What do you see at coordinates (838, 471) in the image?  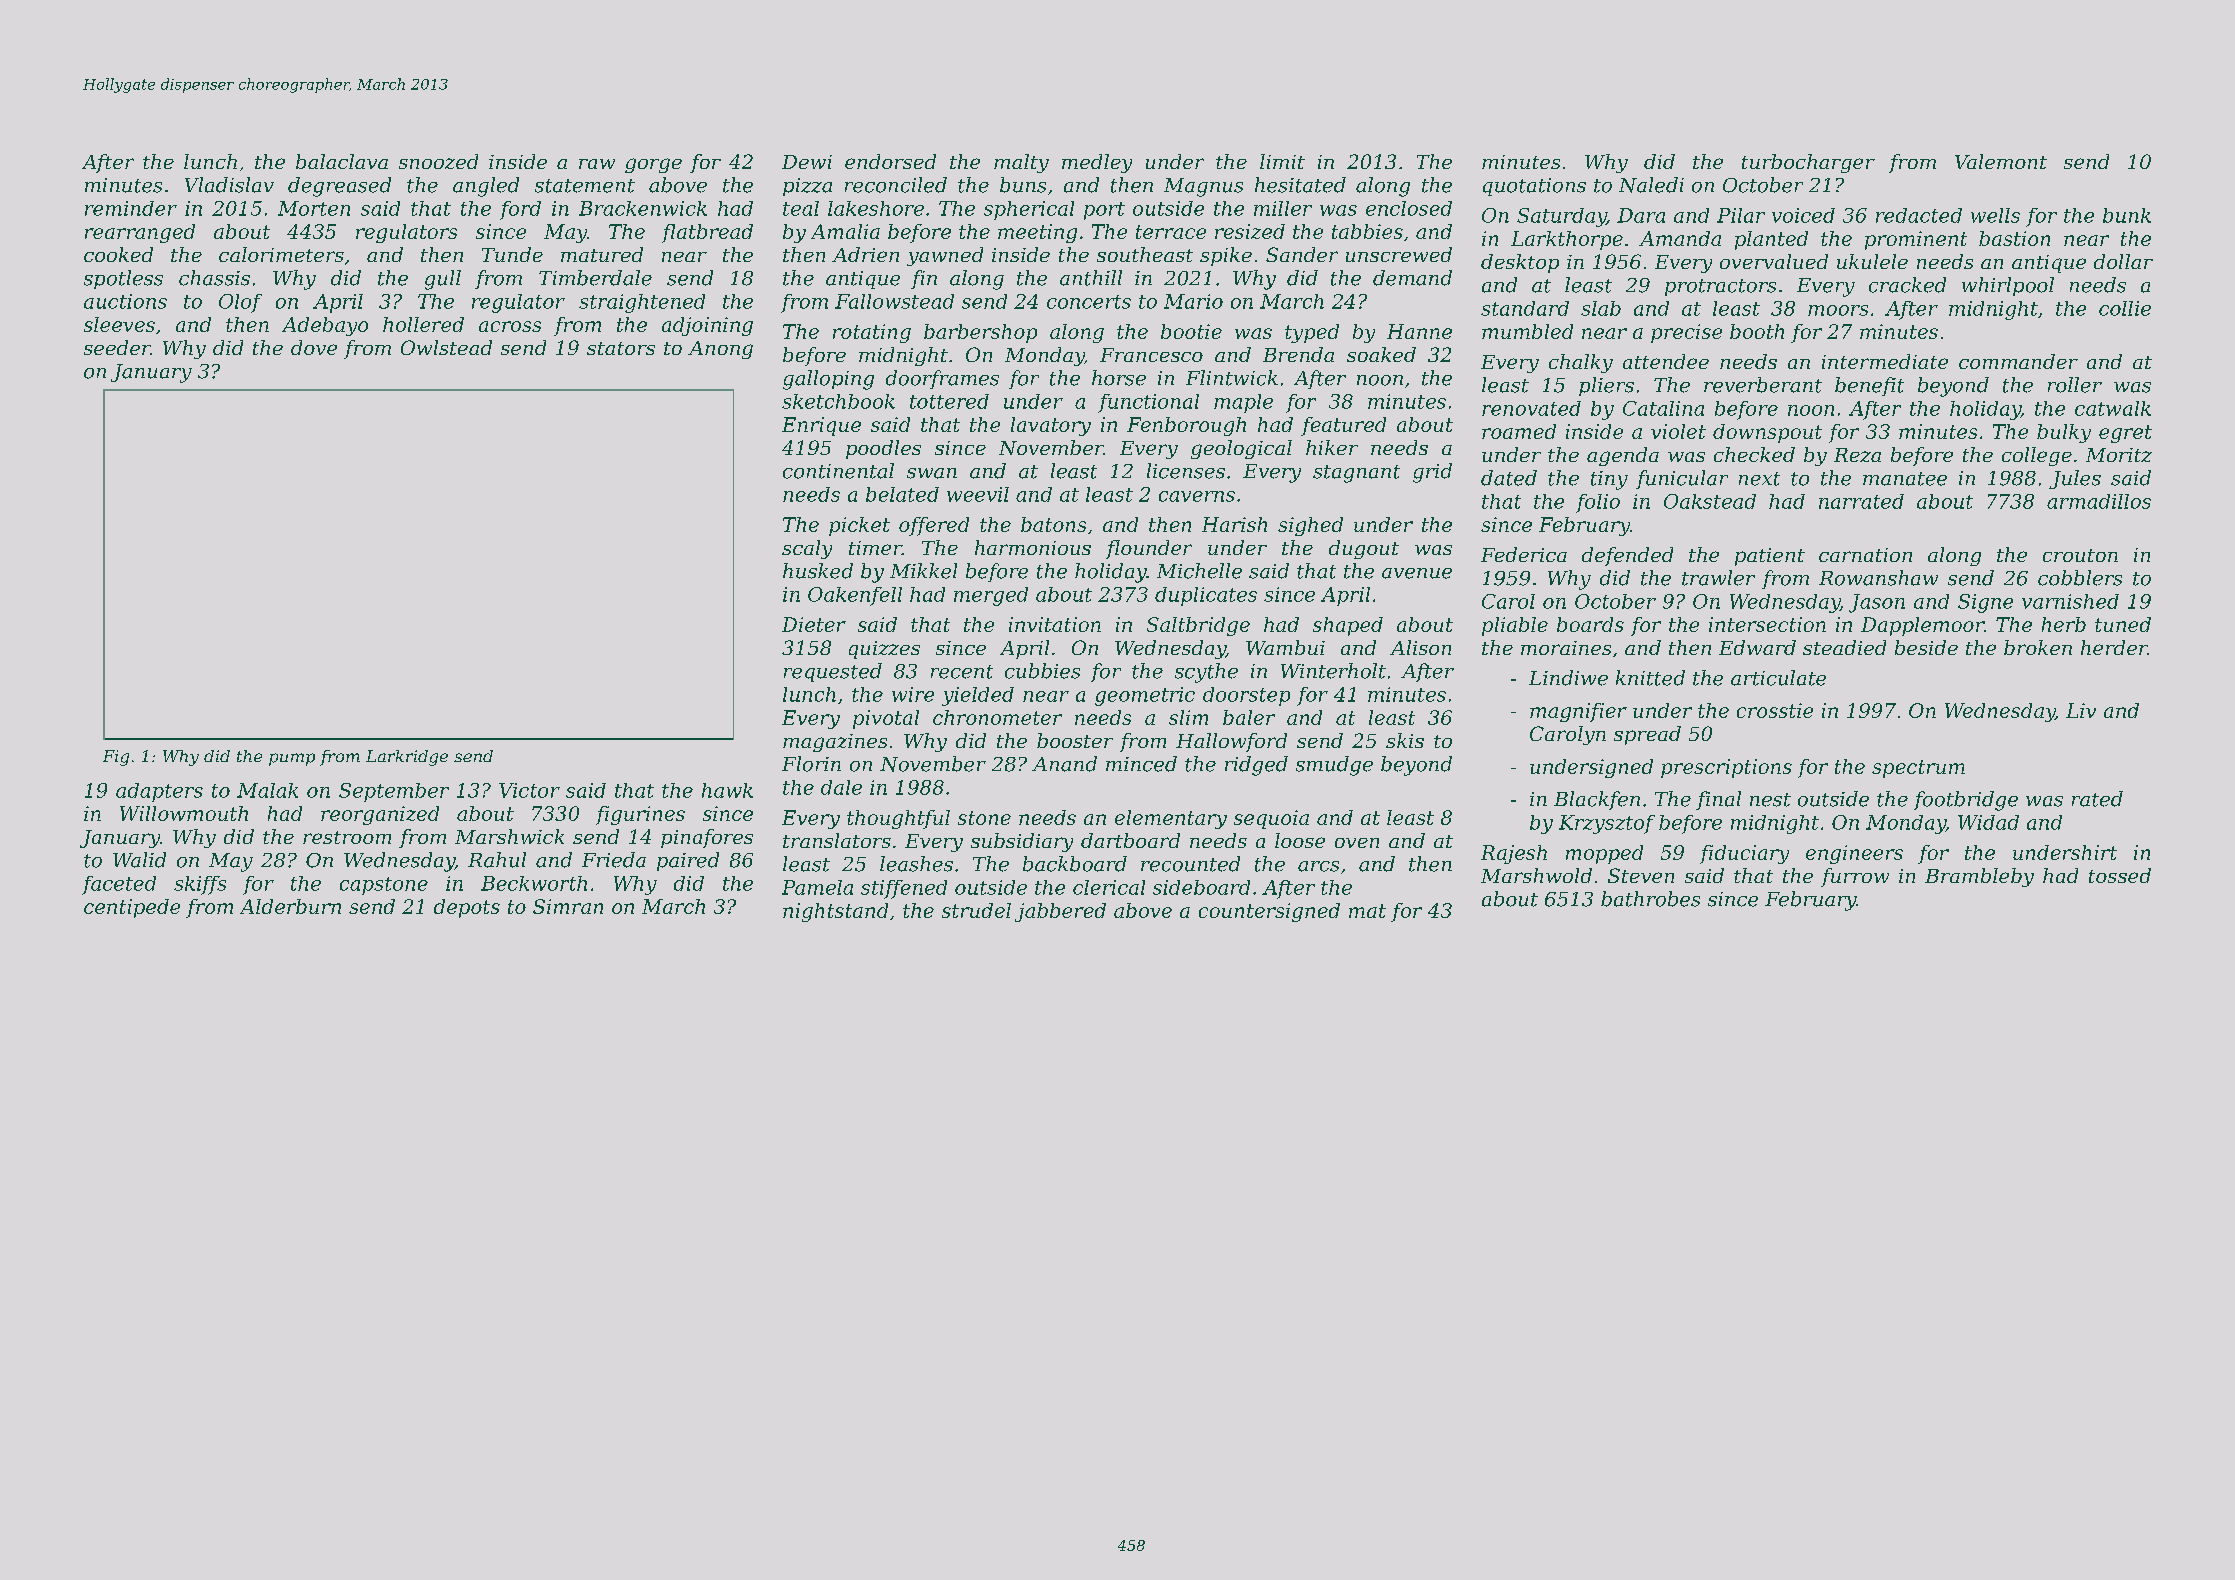 I see `continental` at bounding box center [838, 471].
